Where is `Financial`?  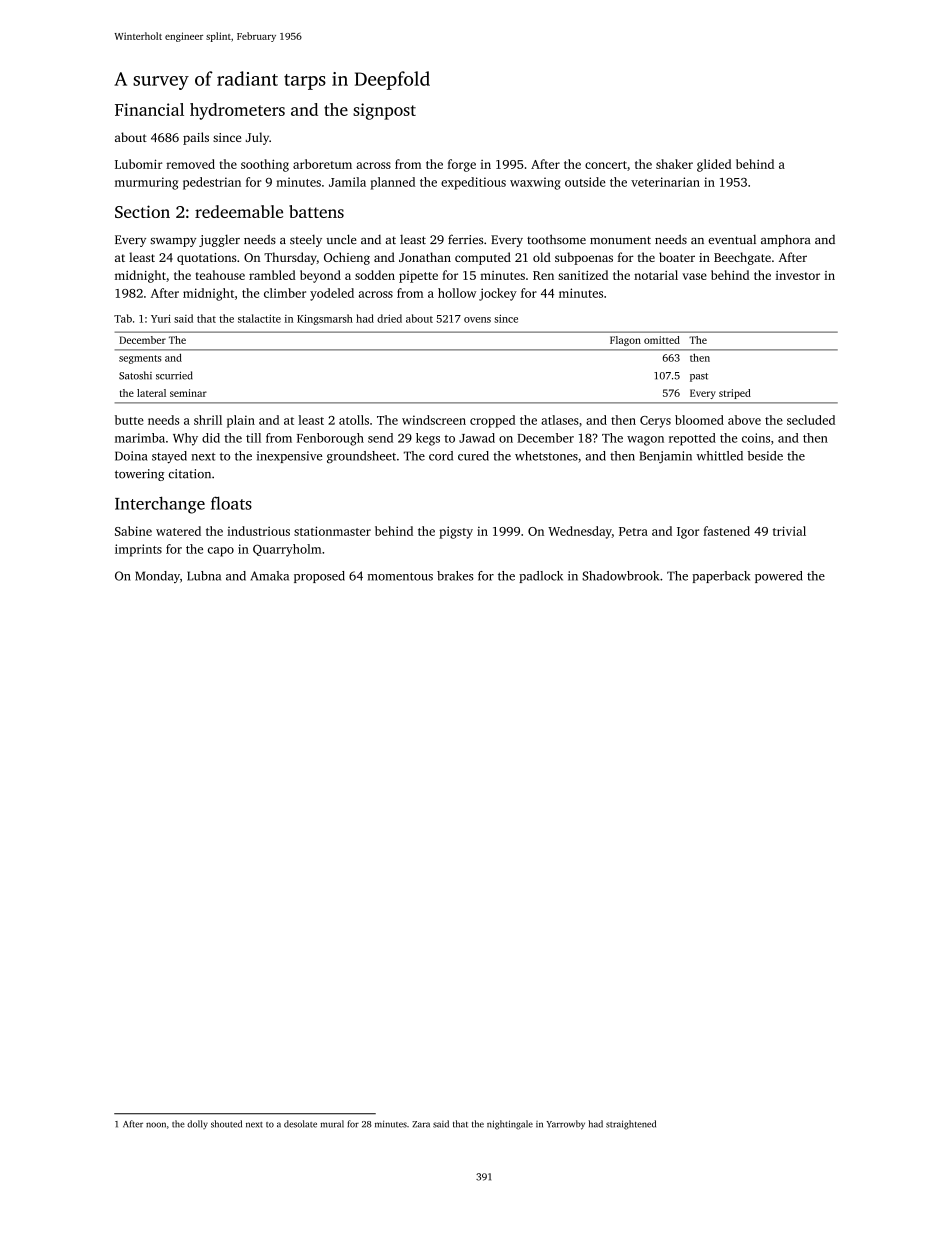
Financial is located at coordinates (149, 109).
